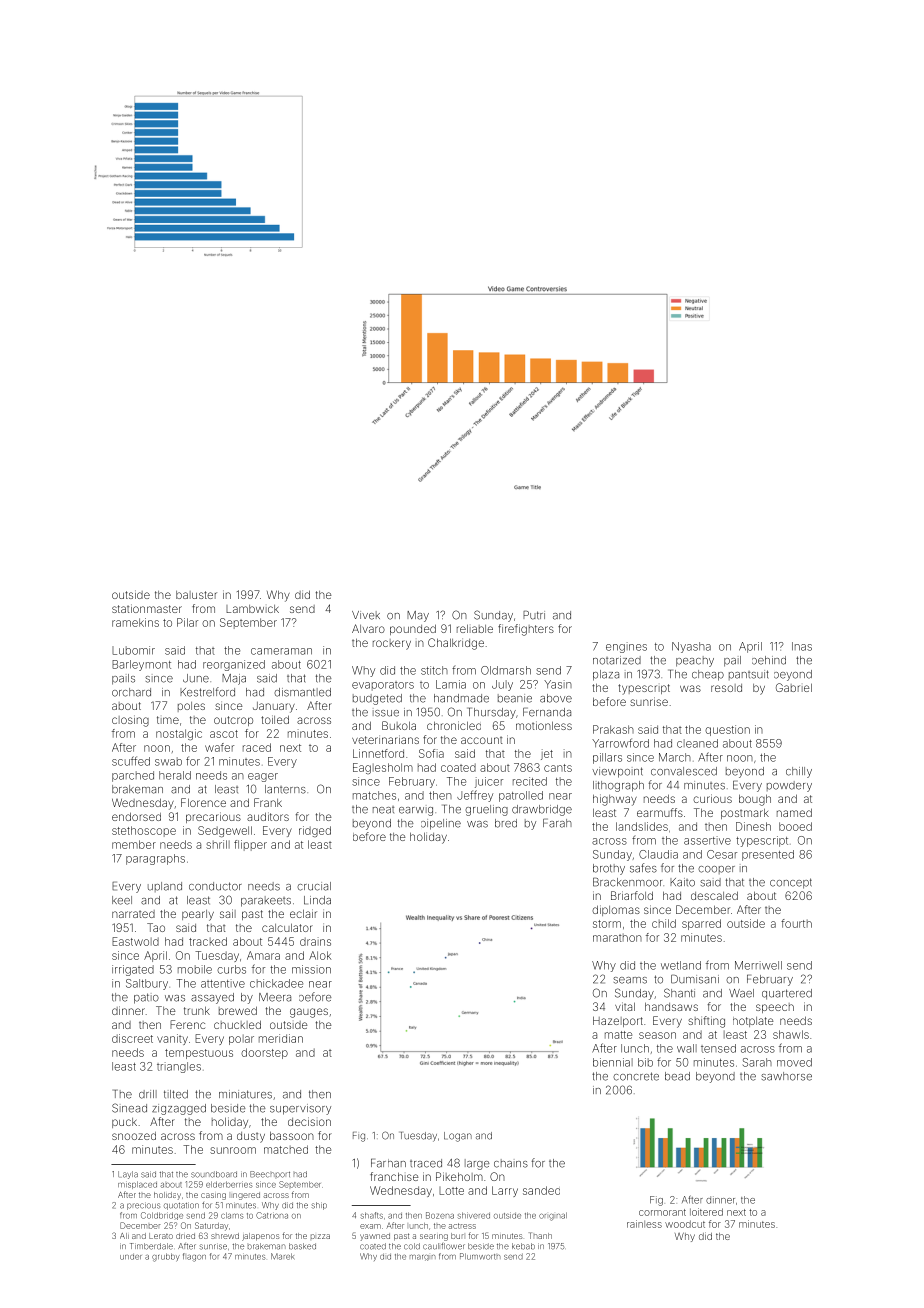 The width and height of the screenshot is (924, 1308). I want to click on Linda, so click(317, 900).
